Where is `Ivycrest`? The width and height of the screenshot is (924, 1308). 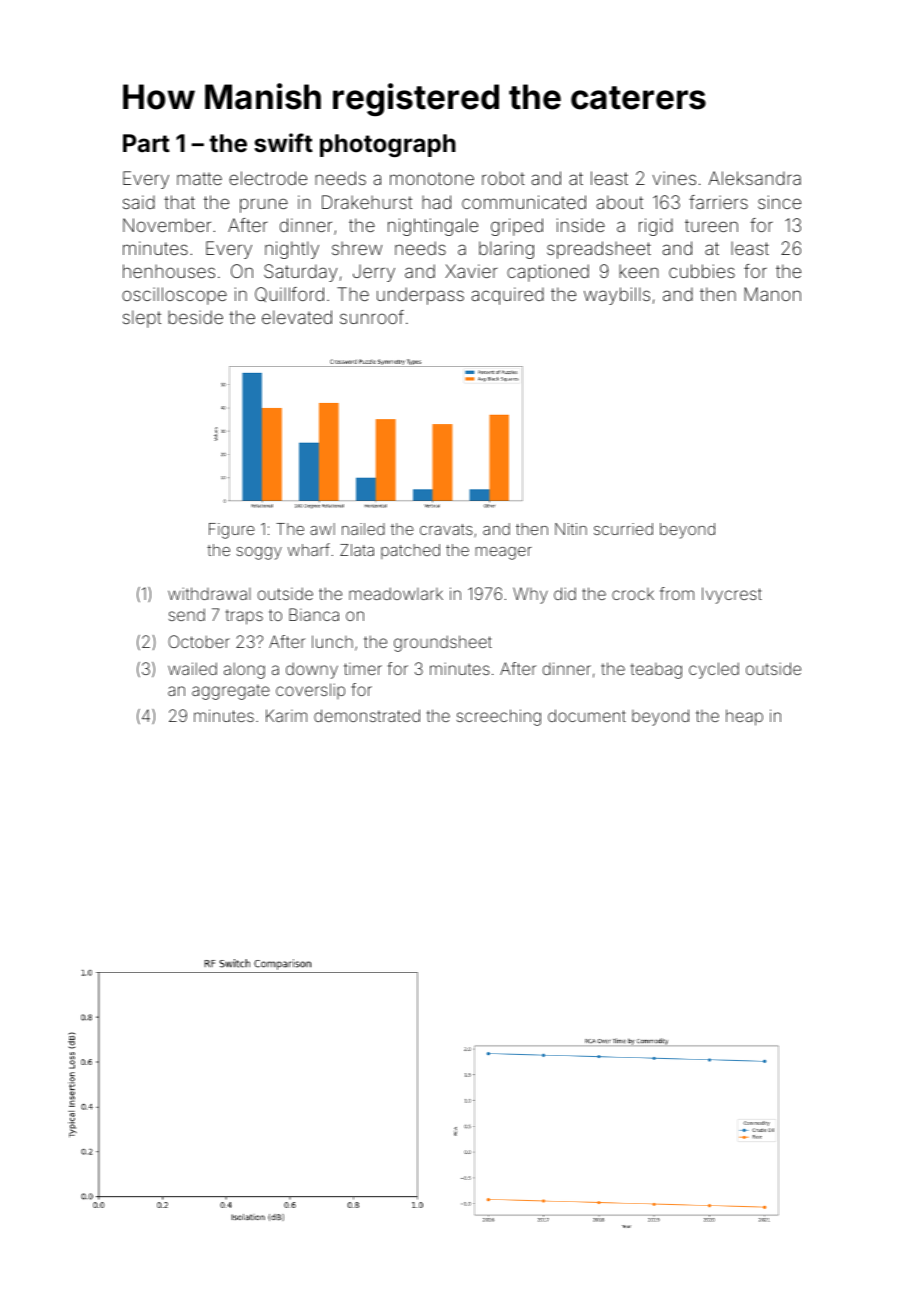 Ivycrest is located at coordinates (732, 595).
